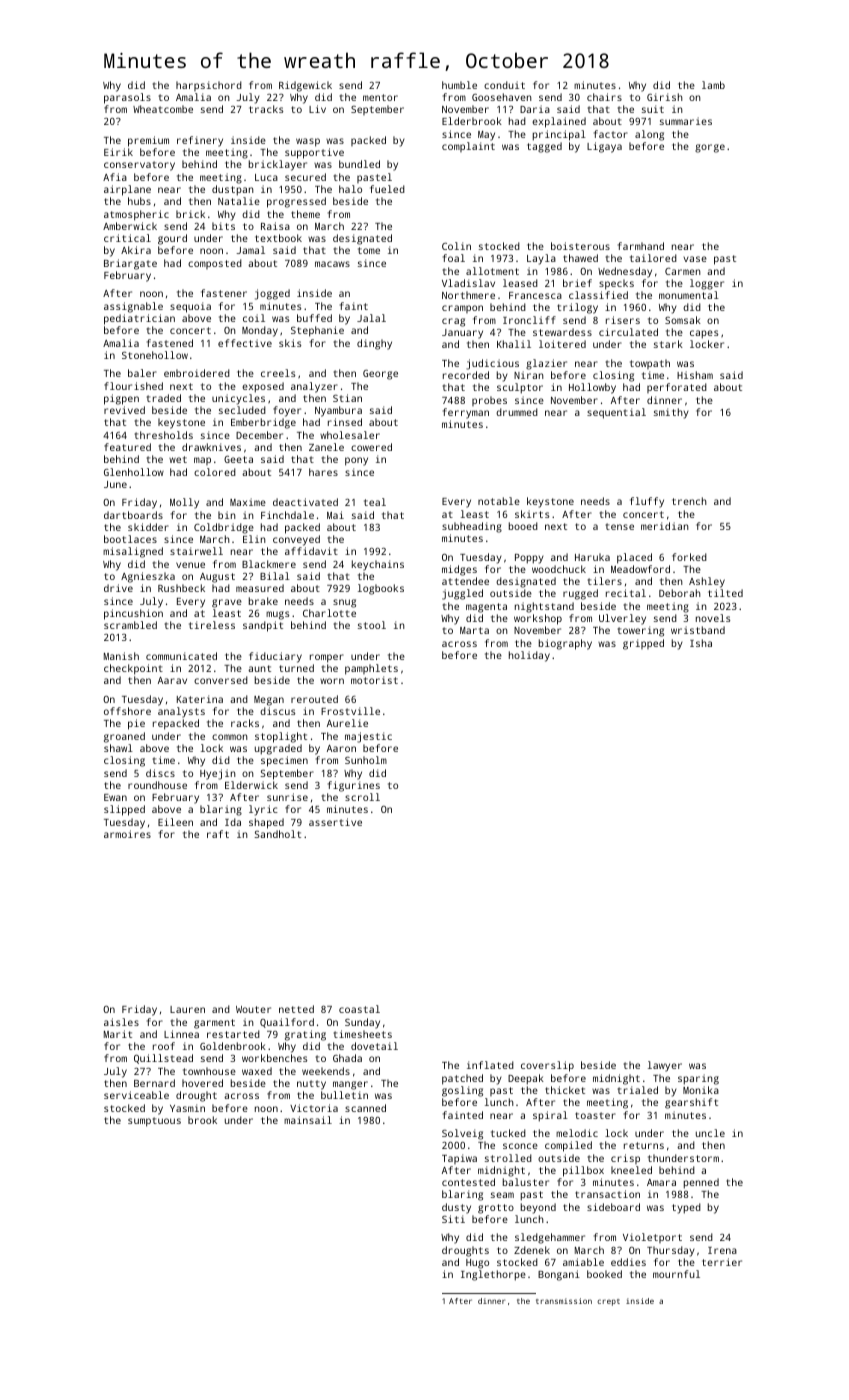 The width and height of the document is (849, 1400). I want to click on dustpan, so click(233, 190).
